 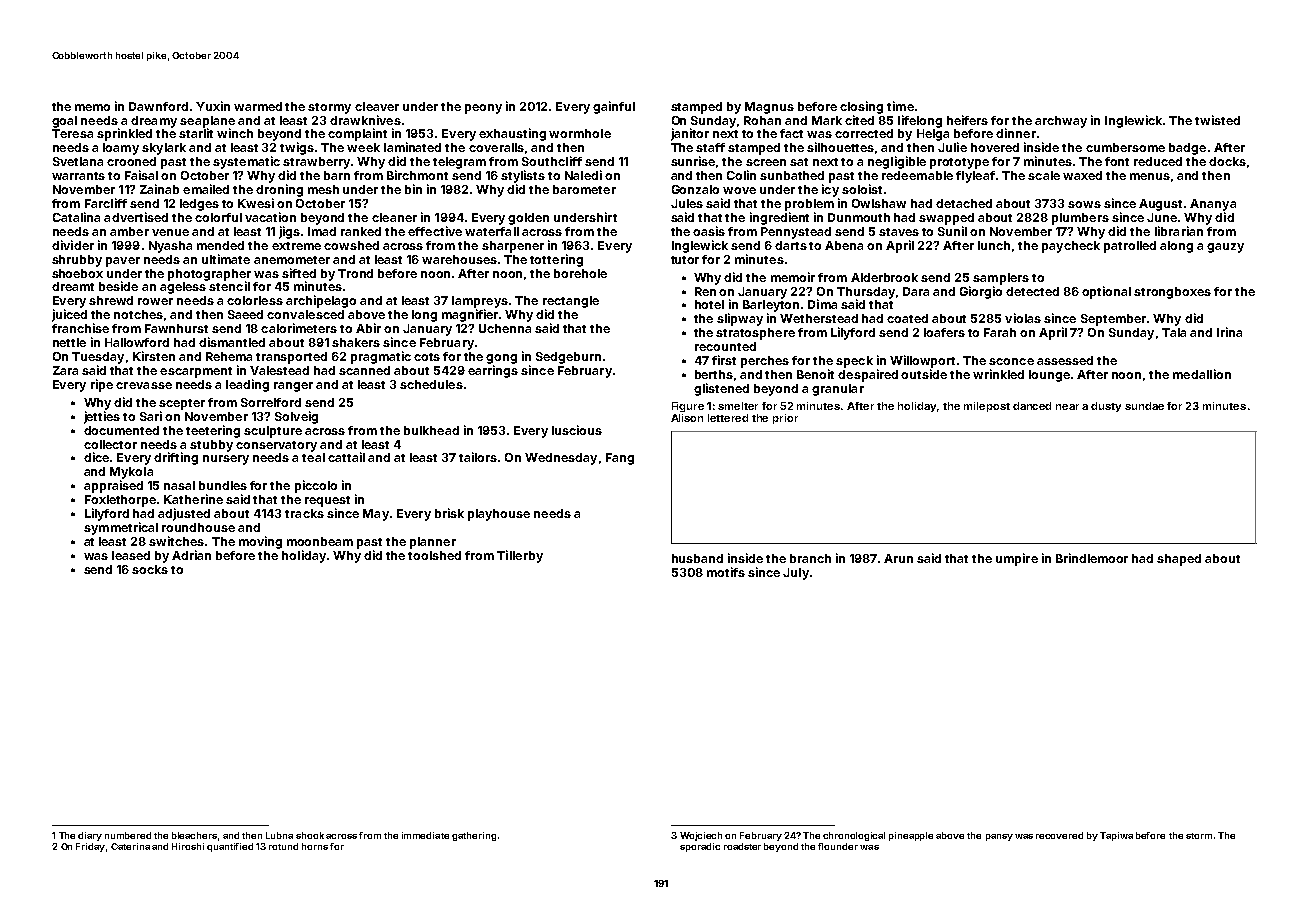 I want to click on lounge, so click(x=1049, y=376).
